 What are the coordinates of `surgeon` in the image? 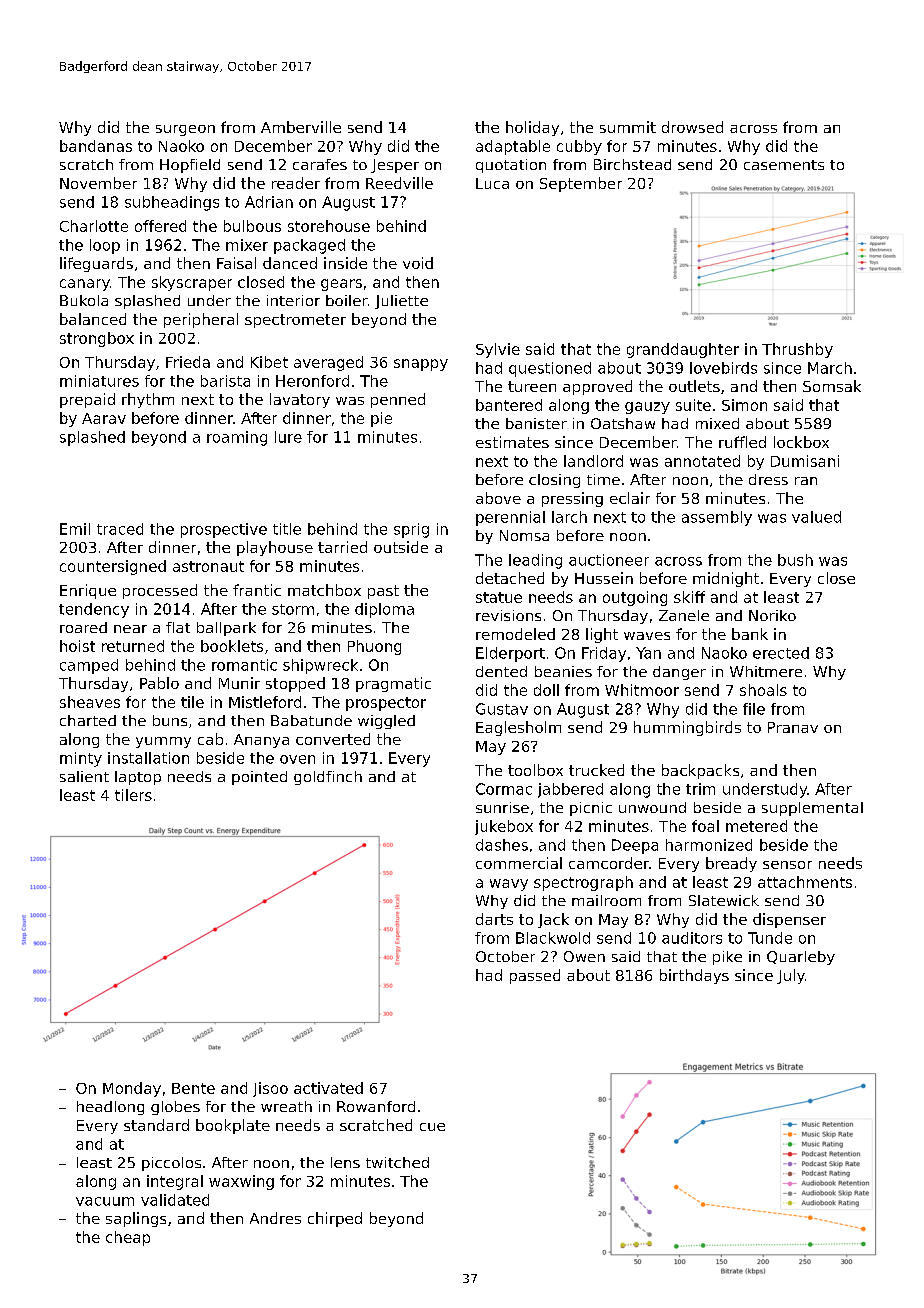 It's located at (185, 130).
